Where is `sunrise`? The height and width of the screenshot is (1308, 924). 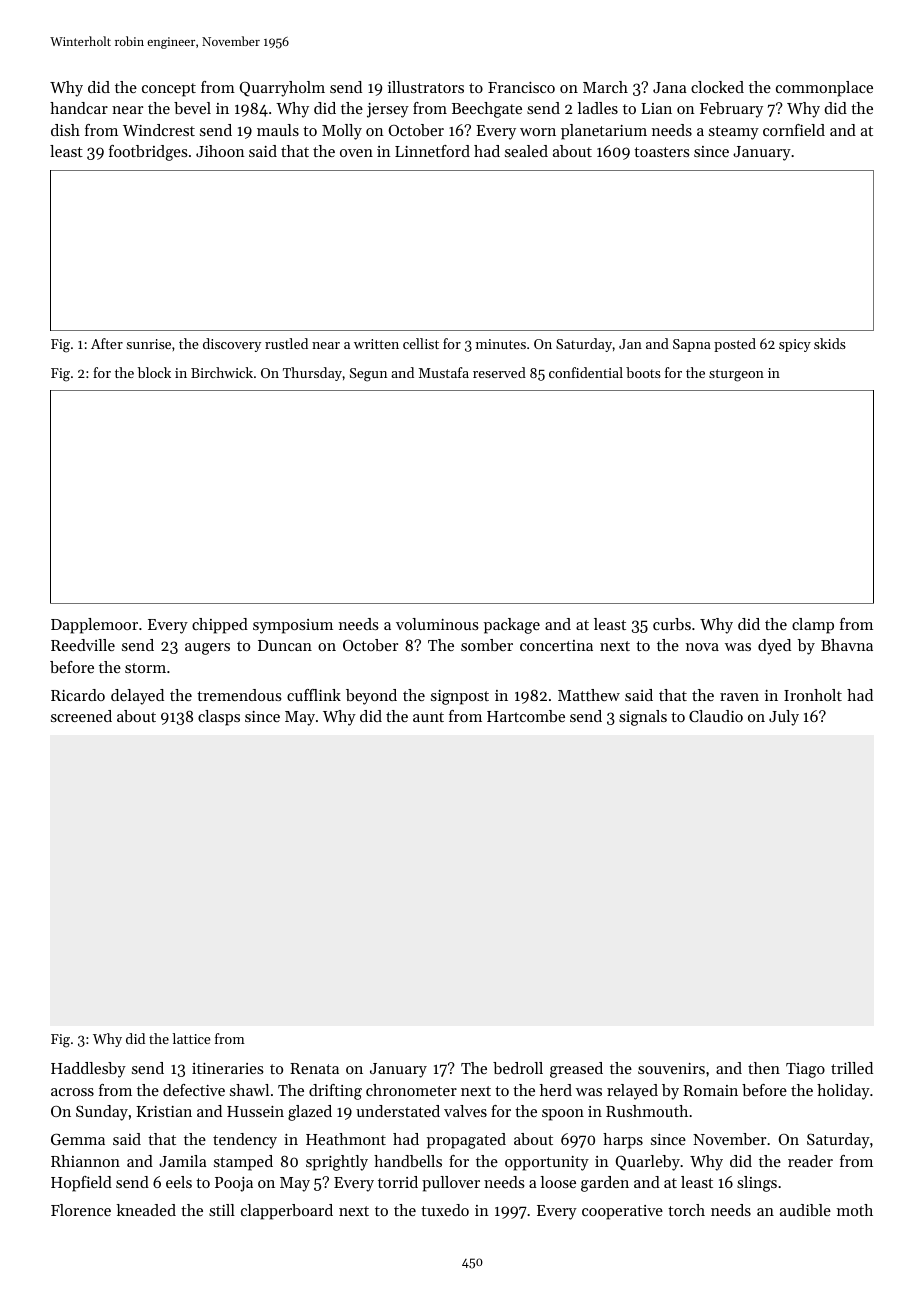
sunrise is located at coordinates (148, 344).
